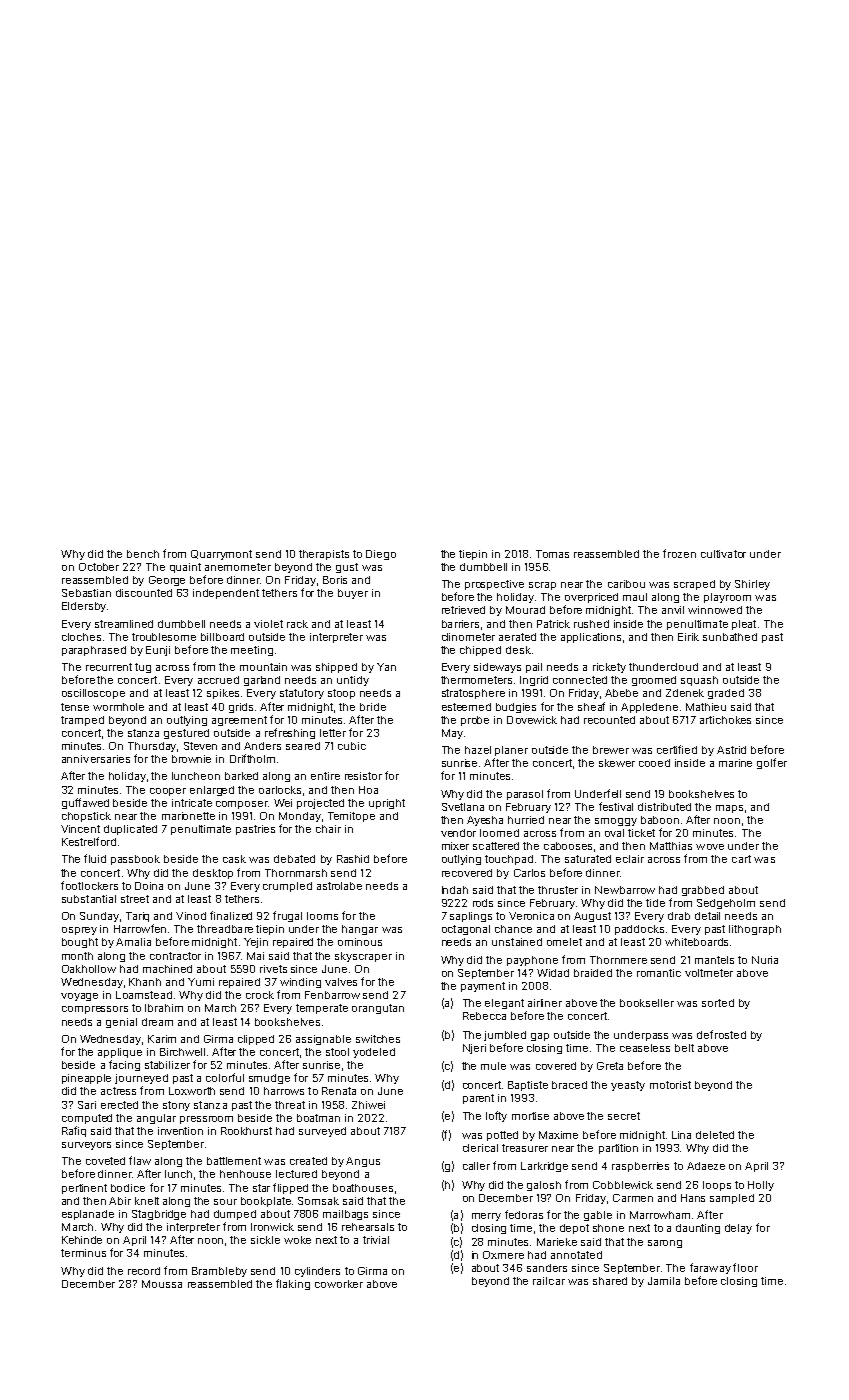  What do you see at coordinates (480, 651) in the screenshot?
I see `chipped` at bounding box center [480, 651].
